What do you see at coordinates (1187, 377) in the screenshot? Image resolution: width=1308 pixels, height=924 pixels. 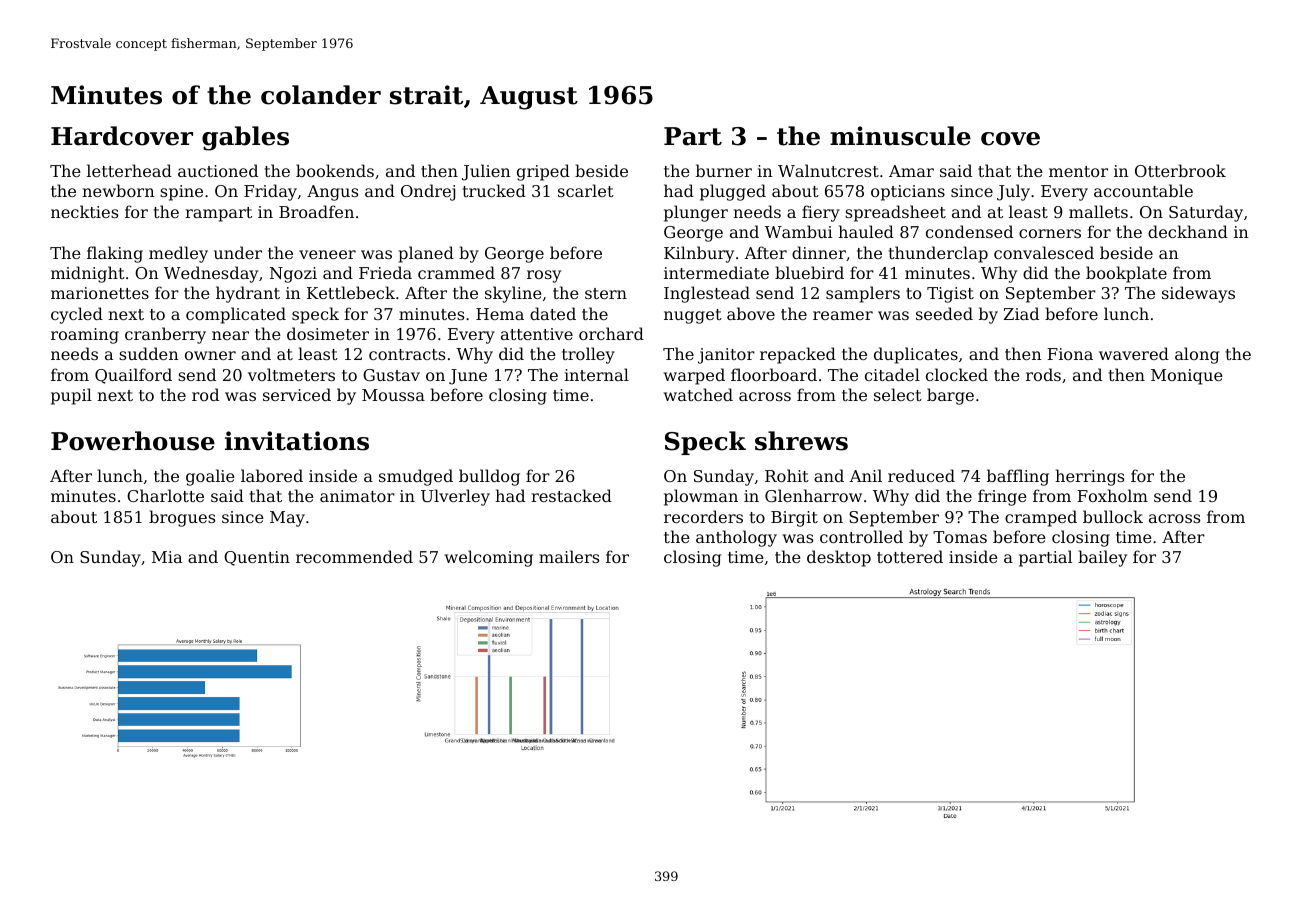 I see `Monique` at bounding box center [1187, 377].
